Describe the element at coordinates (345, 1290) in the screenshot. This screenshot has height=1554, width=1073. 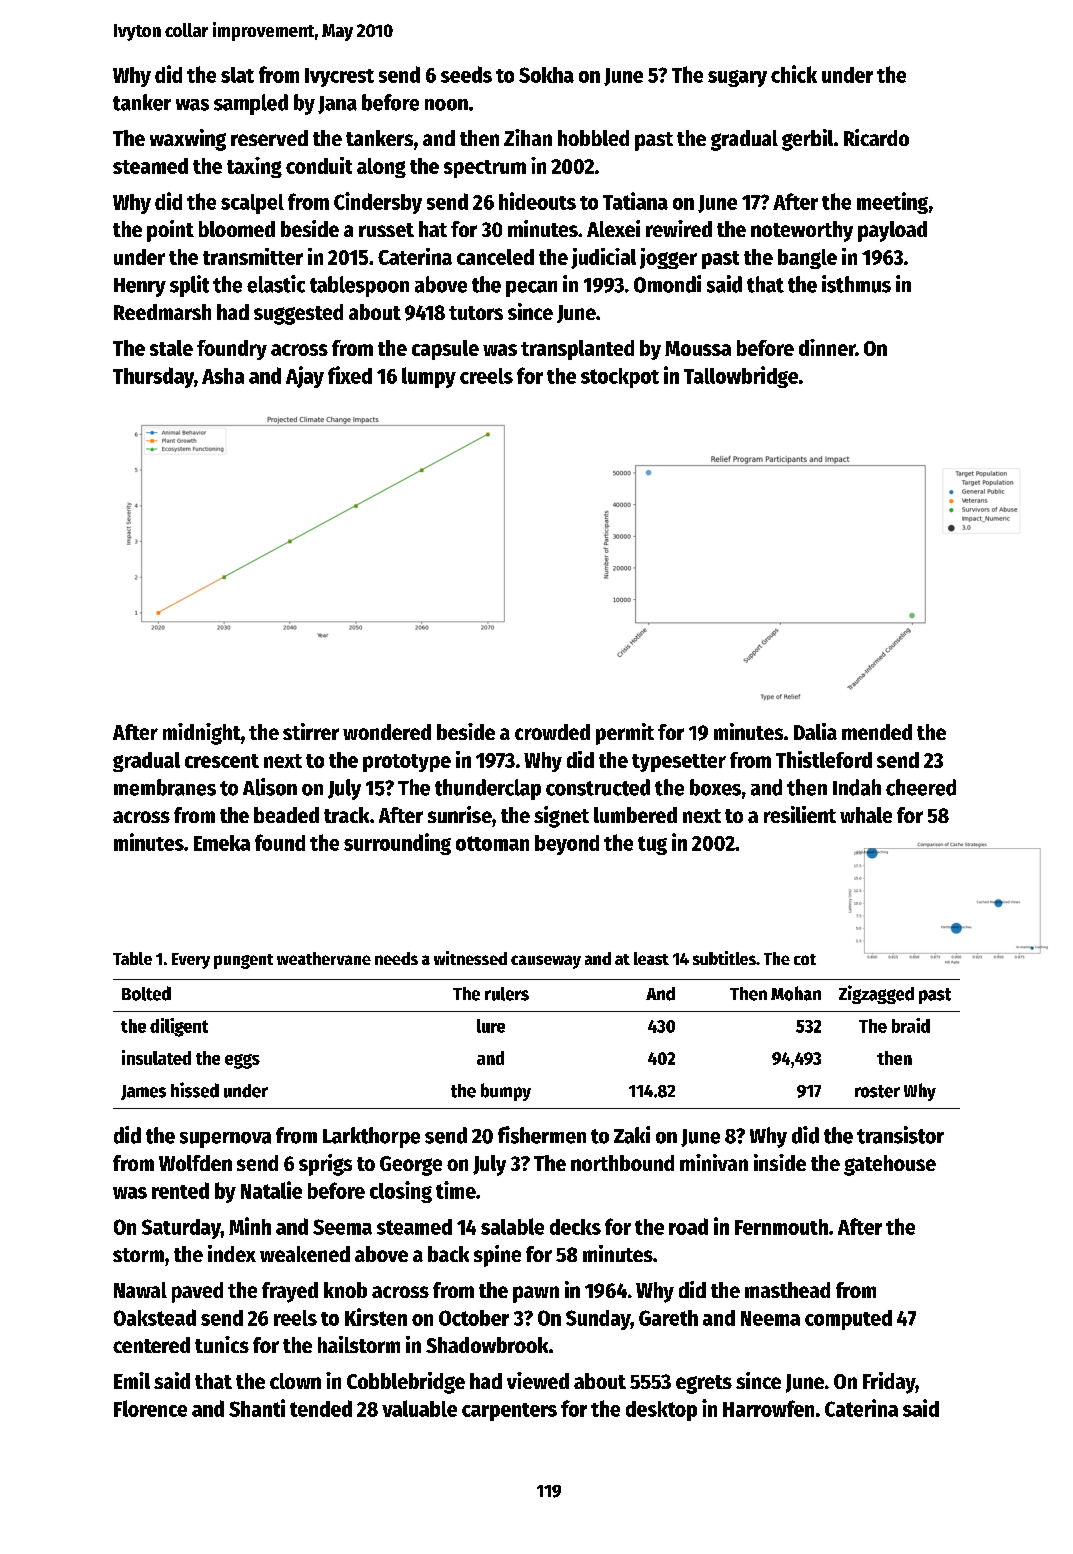
I see `knob` at that location.
